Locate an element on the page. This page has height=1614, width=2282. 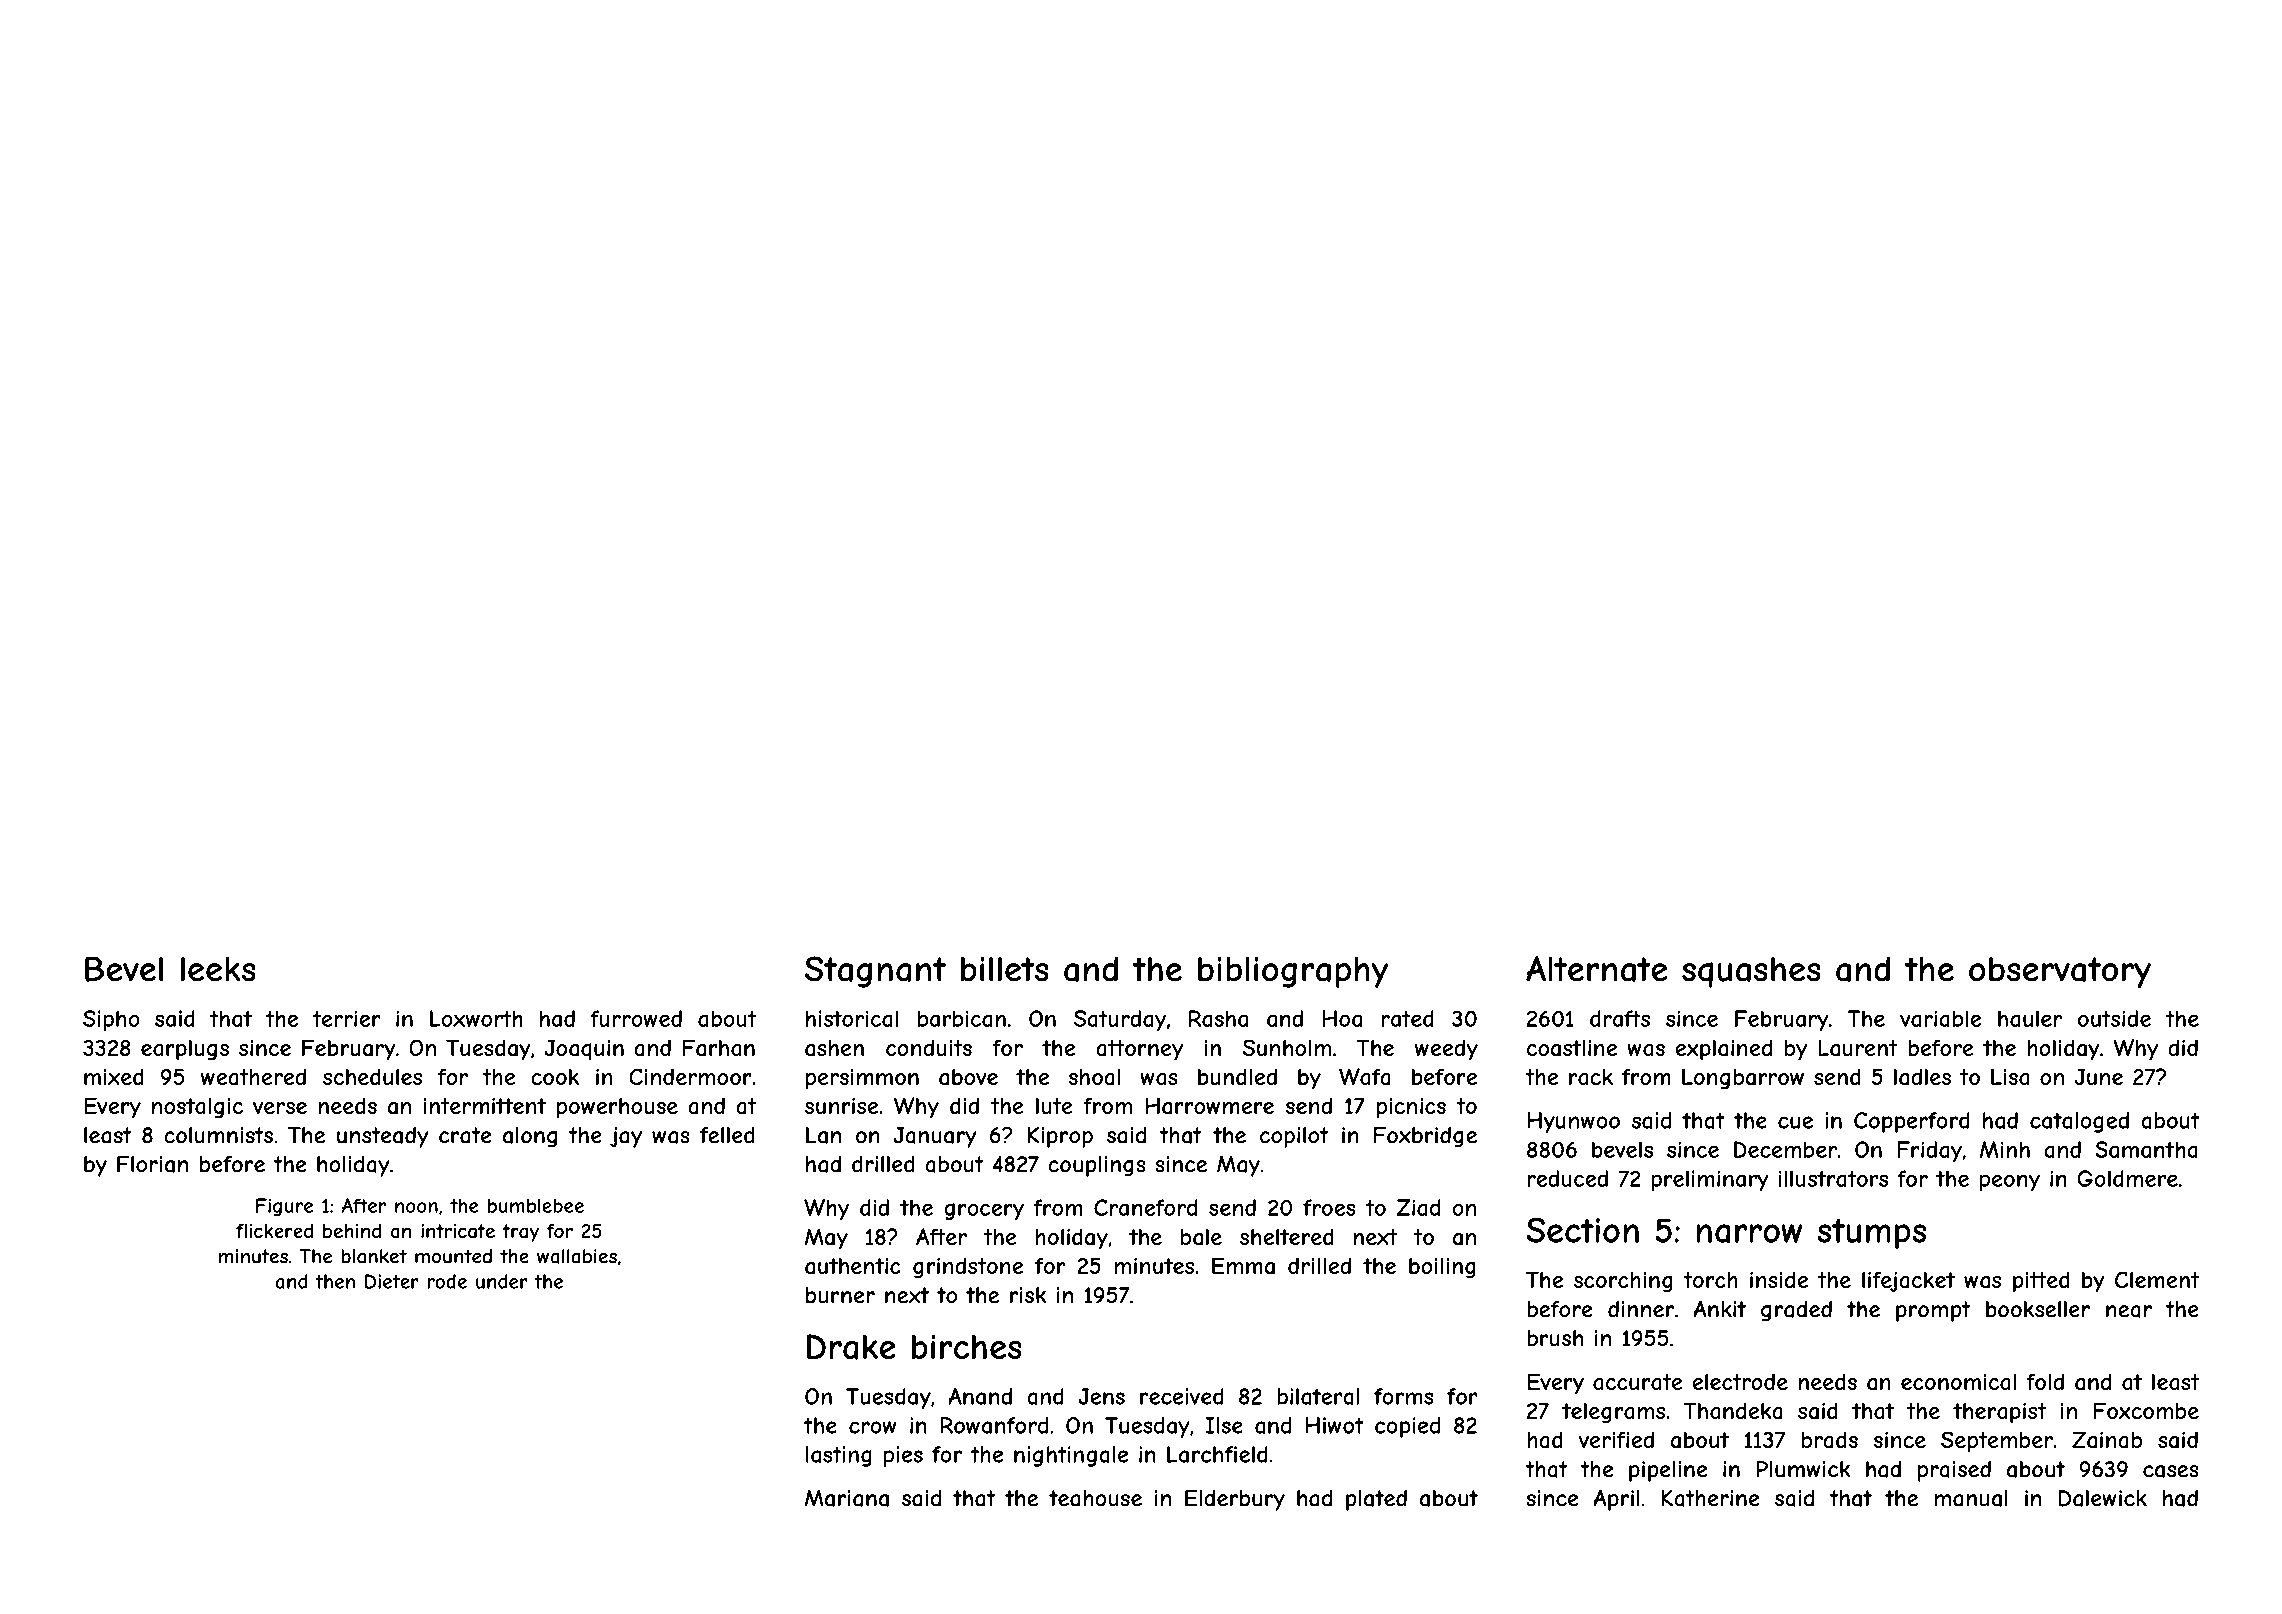
Alternate is located at coordinates (1596, 969).
